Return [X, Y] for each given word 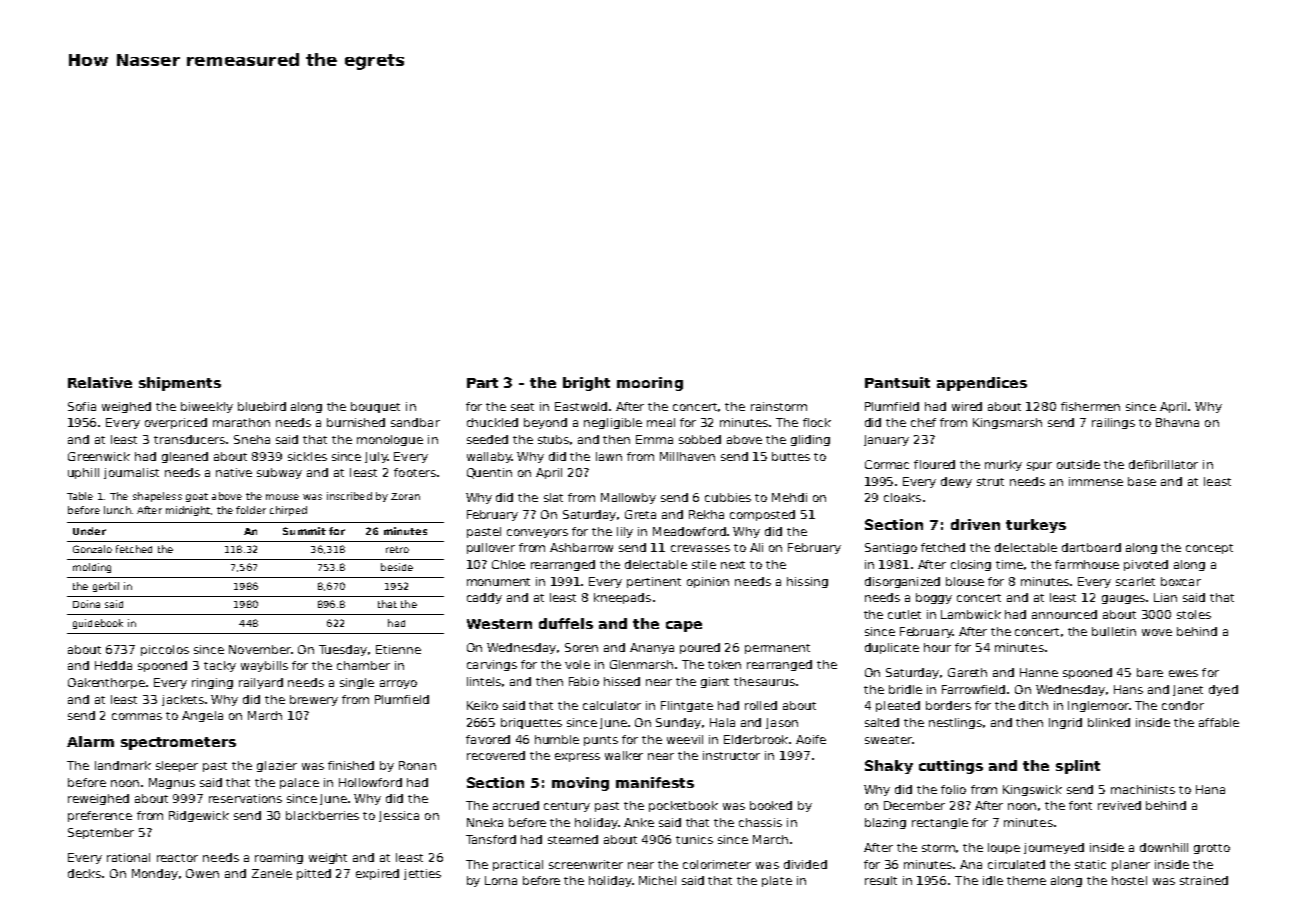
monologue [390, 440]
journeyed [1054, 848]
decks [85, 873]
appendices [982, 384]
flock [817, 422]
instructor [731, 755]
